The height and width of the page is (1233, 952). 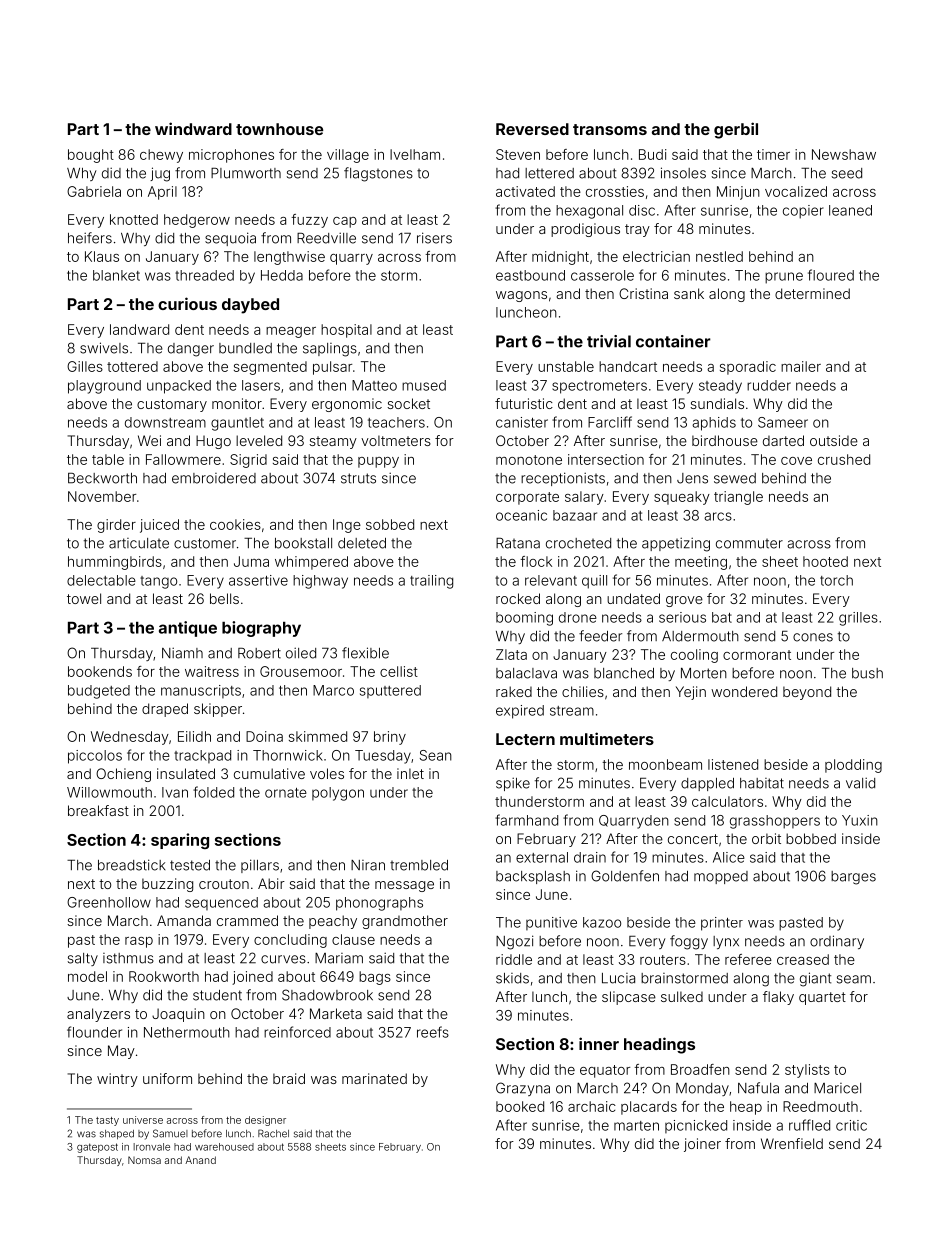 What do you see at coordinates (115, 563) in the page?
I see `hummingbirds` at bounding box center [115, 563].
